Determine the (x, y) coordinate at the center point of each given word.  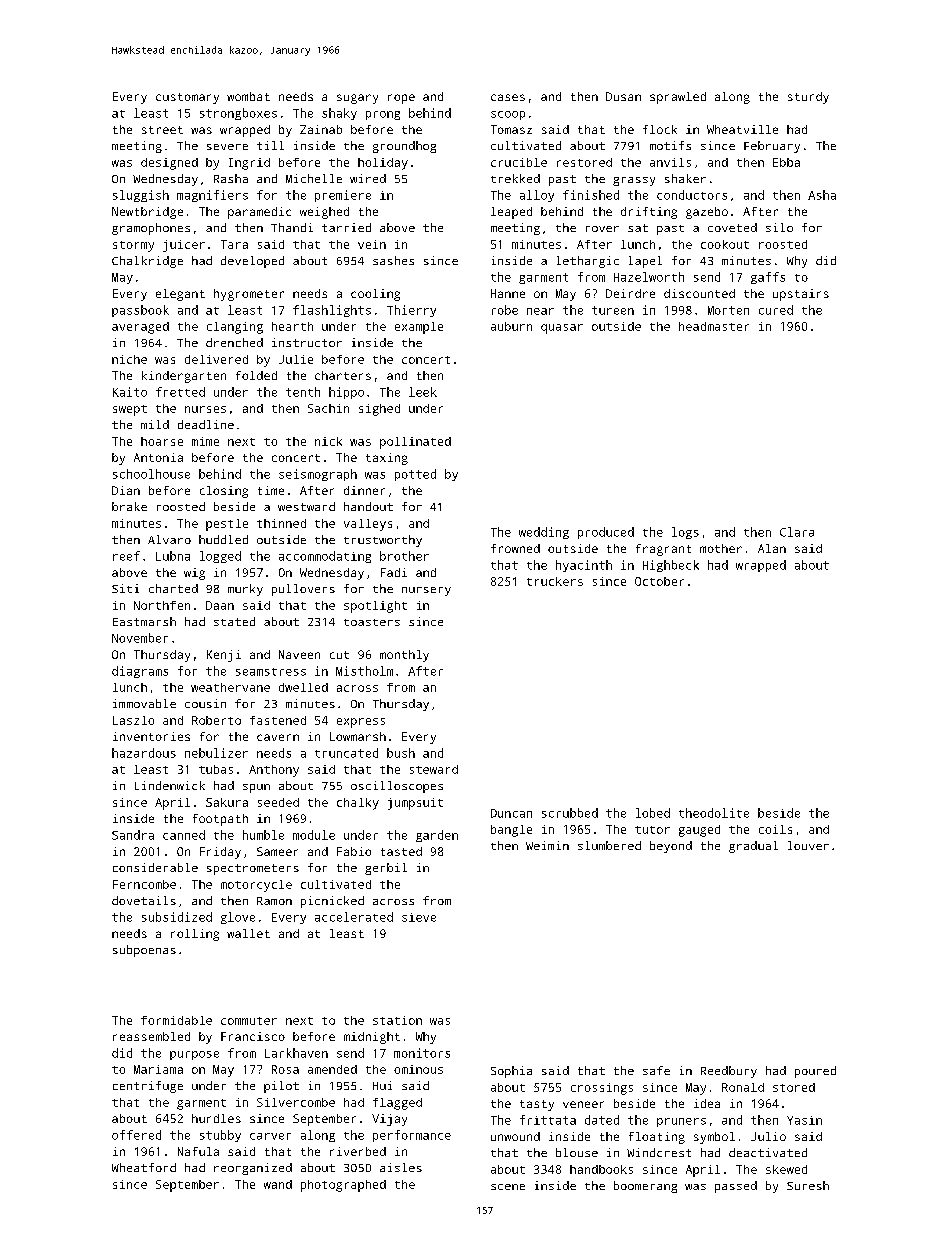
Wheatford (144, 1167)
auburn (511, 326)
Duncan (511, 813)
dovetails (144, 900)
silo (779, 227)
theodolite (714, 813)
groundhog (404, 147)
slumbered (609, 845)
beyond (671, 847)
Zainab (321, 129)
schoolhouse (151, 474)
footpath (220, 820)
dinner (364, 490)
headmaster (714, 326)
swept (130, 410)
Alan (772, 548)
